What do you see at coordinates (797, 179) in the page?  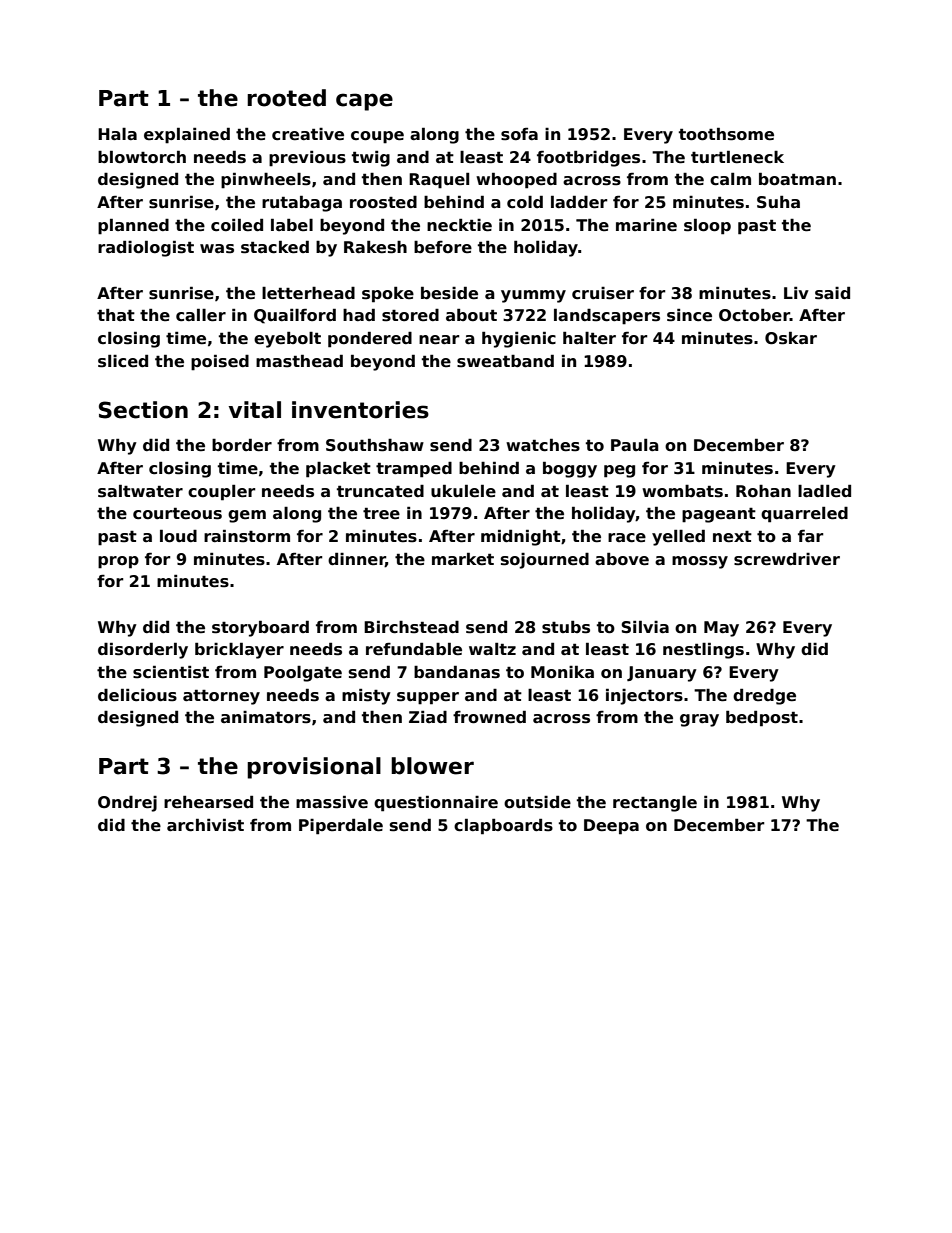 I see `boatman` at bounding box center [797, 179].
